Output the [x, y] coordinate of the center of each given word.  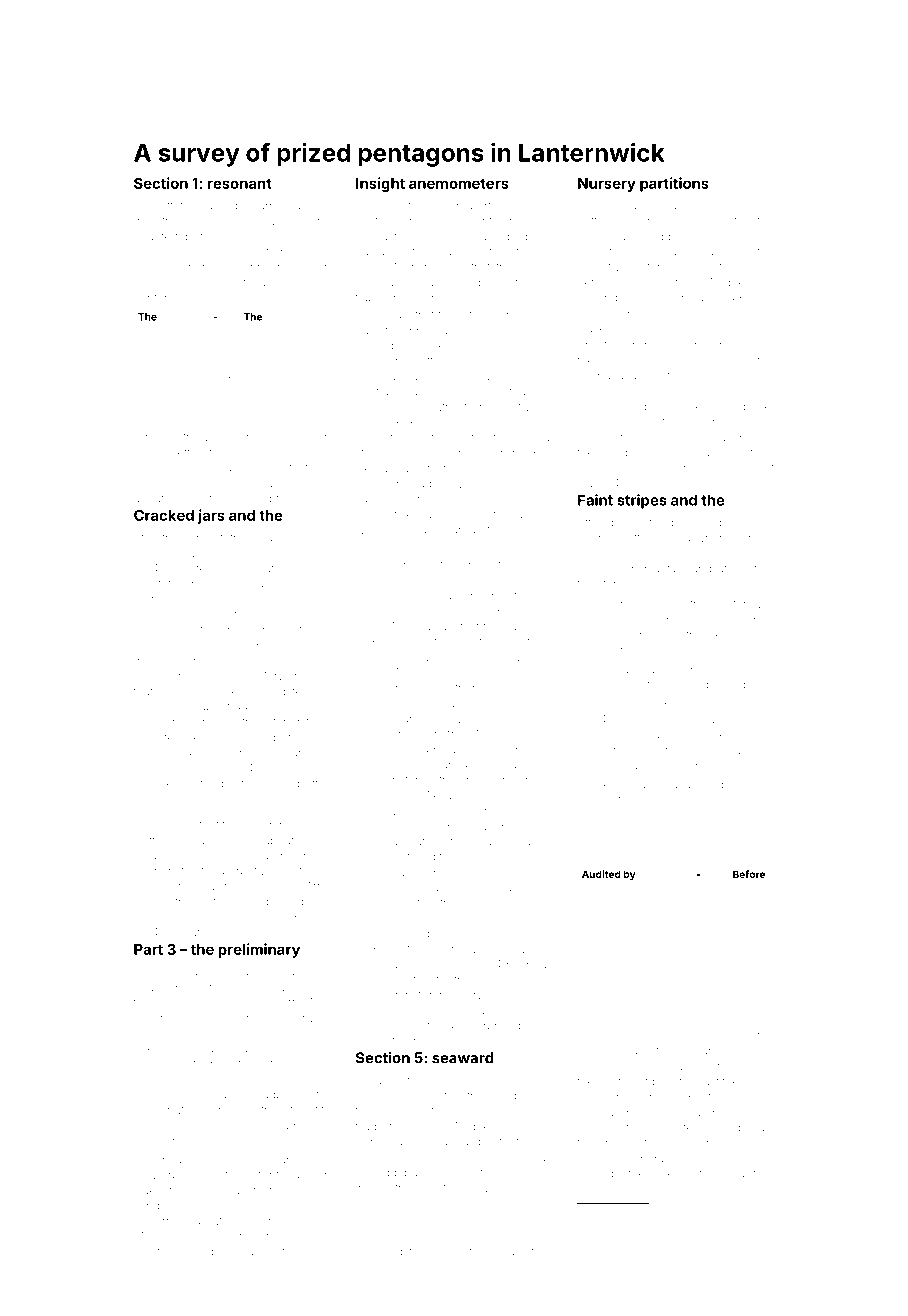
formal [645, 1066]
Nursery [607, 185]
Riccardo [751, 205]
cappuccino [189, 1004]
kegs [537, 1027]
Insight [380, 184]
